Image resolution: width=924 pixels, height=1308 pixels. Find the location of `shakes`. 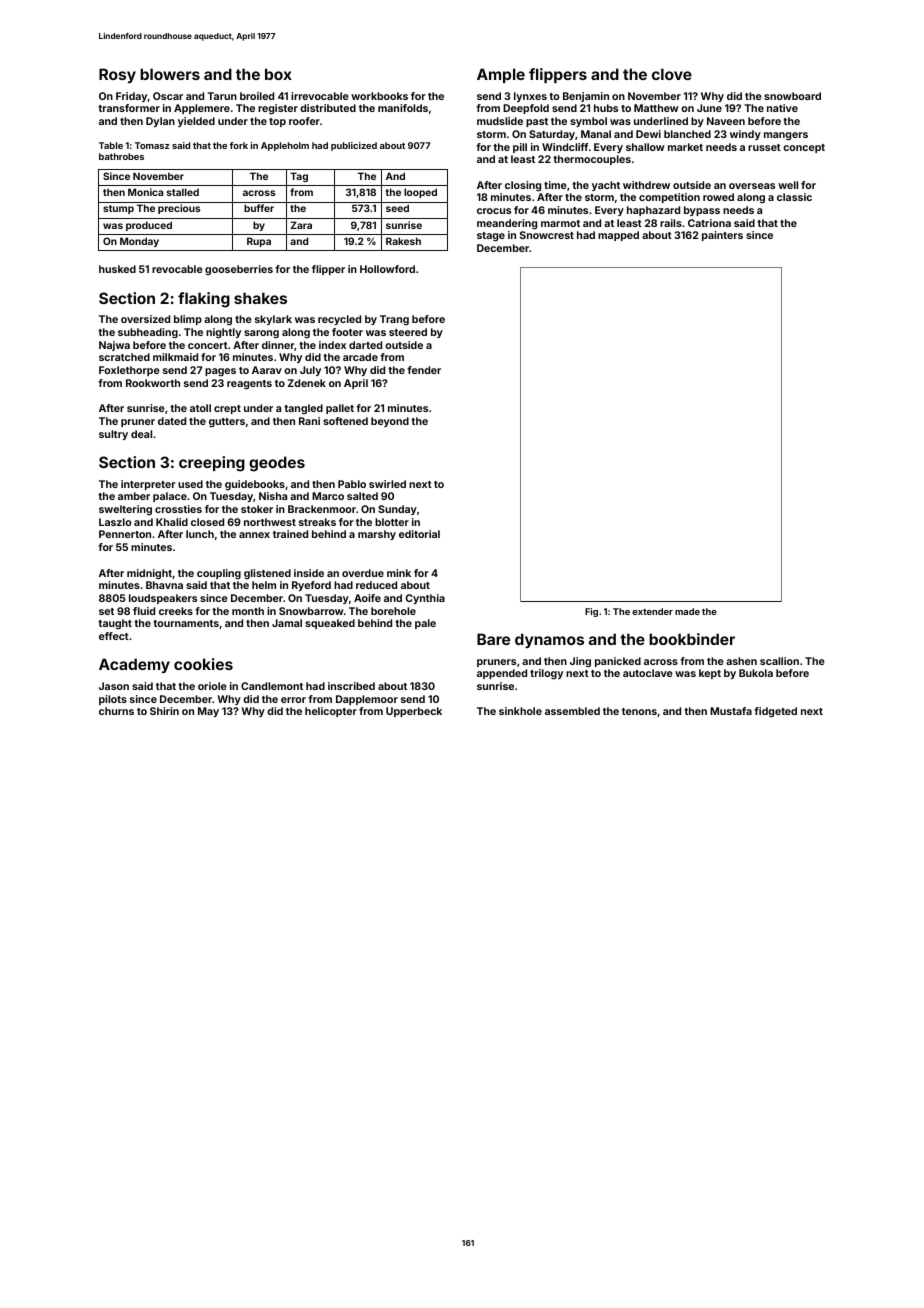

shakes is located at coordinates (260, 298).
